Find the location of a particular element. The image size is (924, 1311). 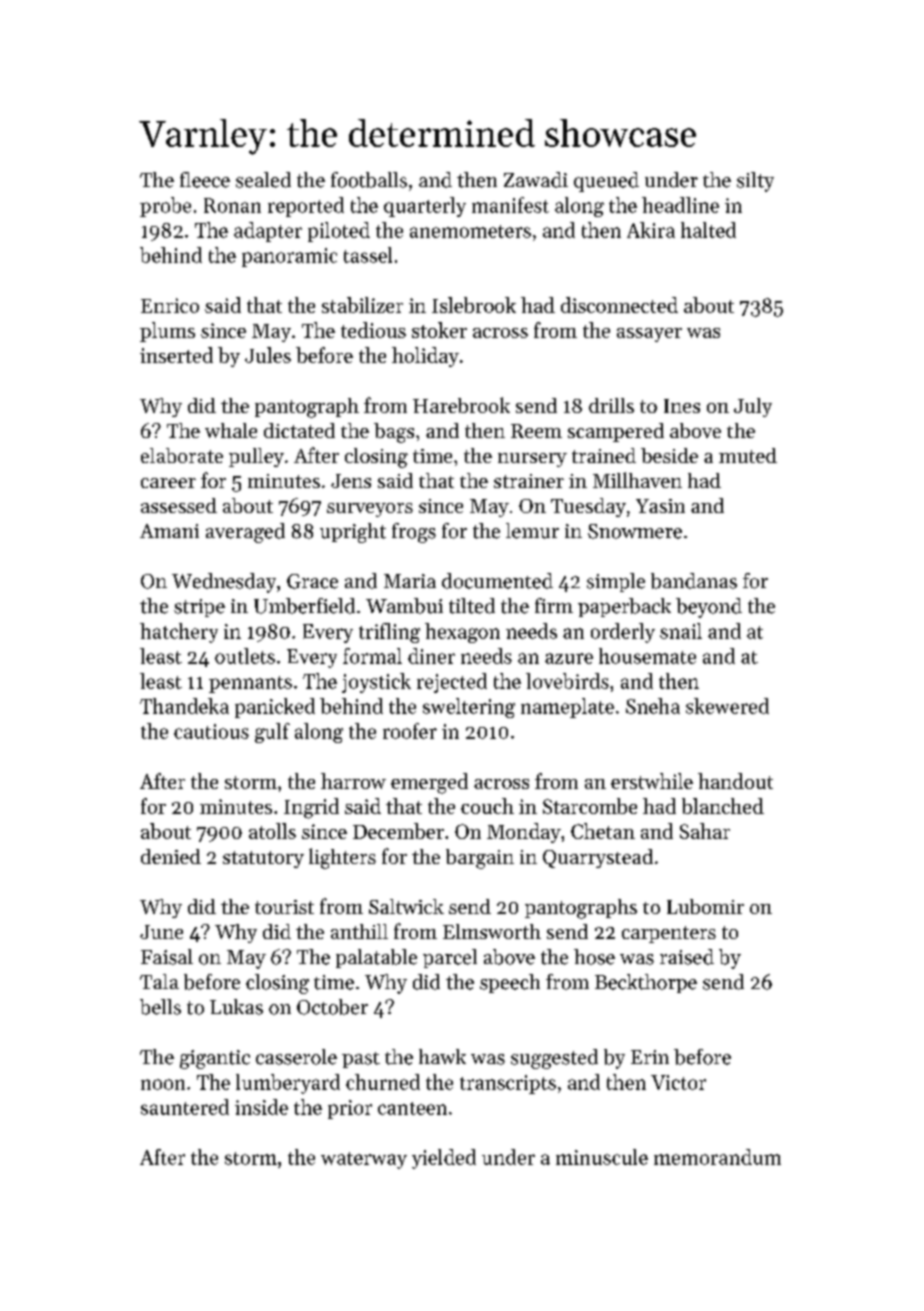

assayer is located at coordinates (649, 335).
